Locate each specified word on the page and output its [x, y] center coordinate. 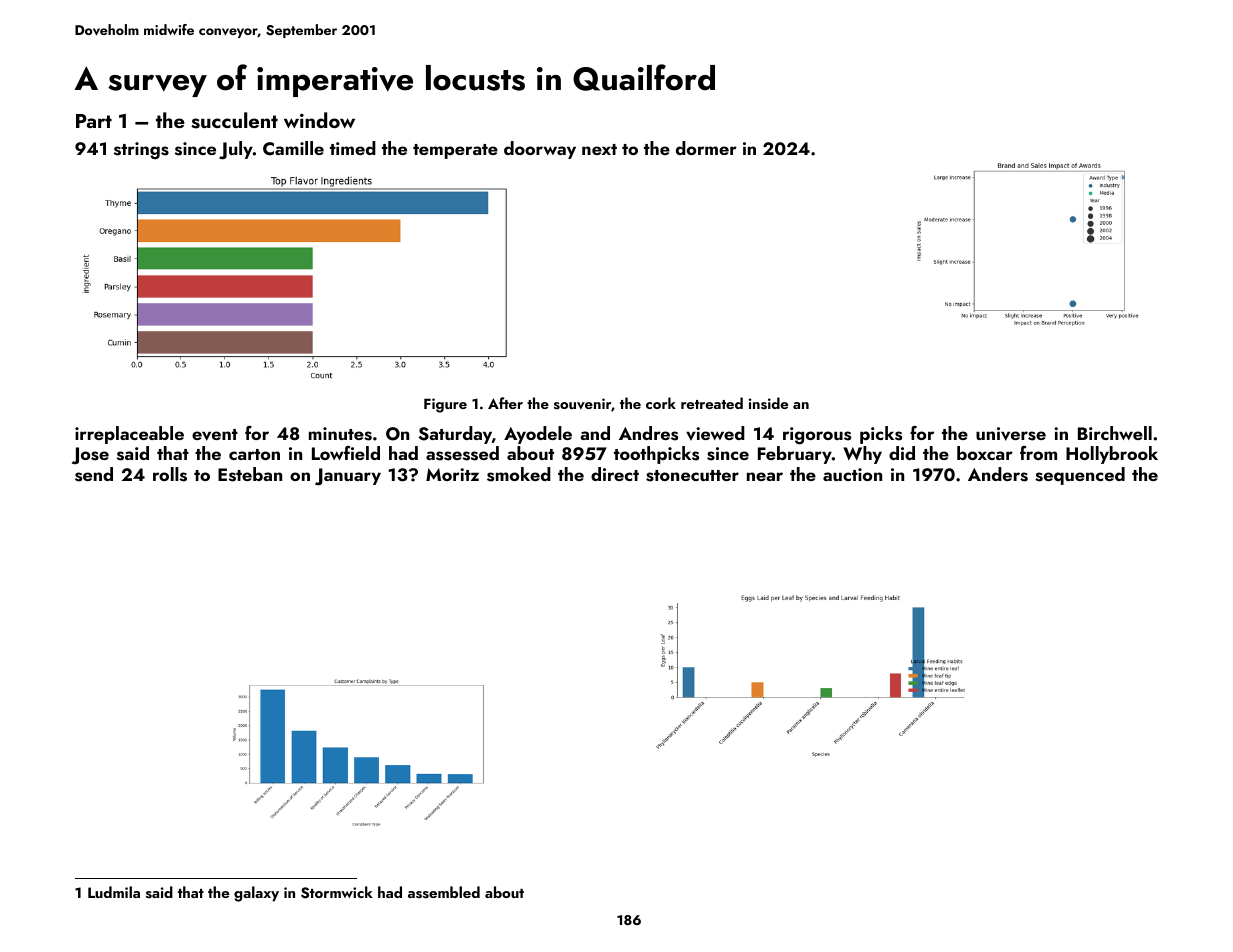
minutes [340, 434]
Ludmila [114, 892]
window [319, 120]
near [765, 476]
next [599, 149]
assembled [444, 892]
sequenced [1080, 476]
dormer [706, 148]
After [505, 403]
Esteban [250, 474]
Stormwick [337, 892]
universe [1011, 434]
